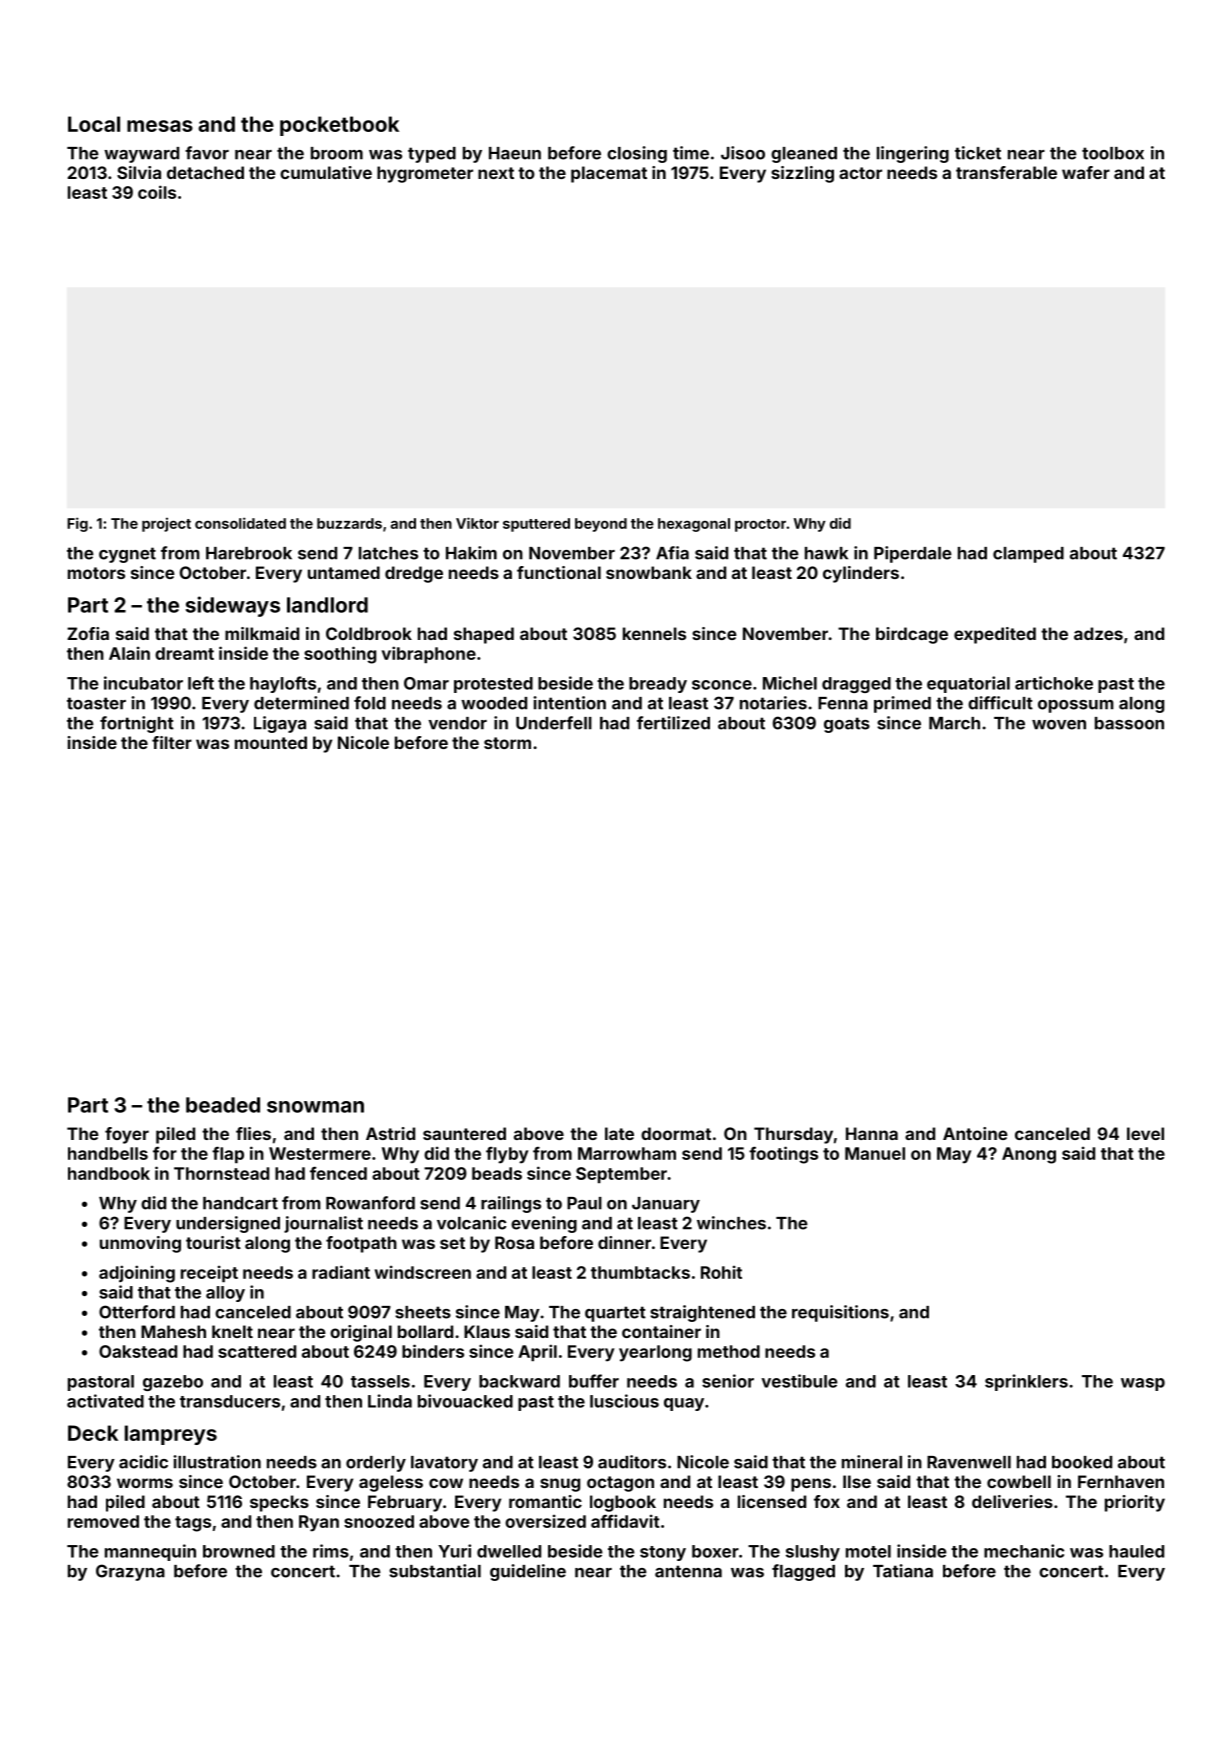  What do you see at coordinates (108, 1153) in the image?
I see `handbells` at bounding box center [108, 1153].
